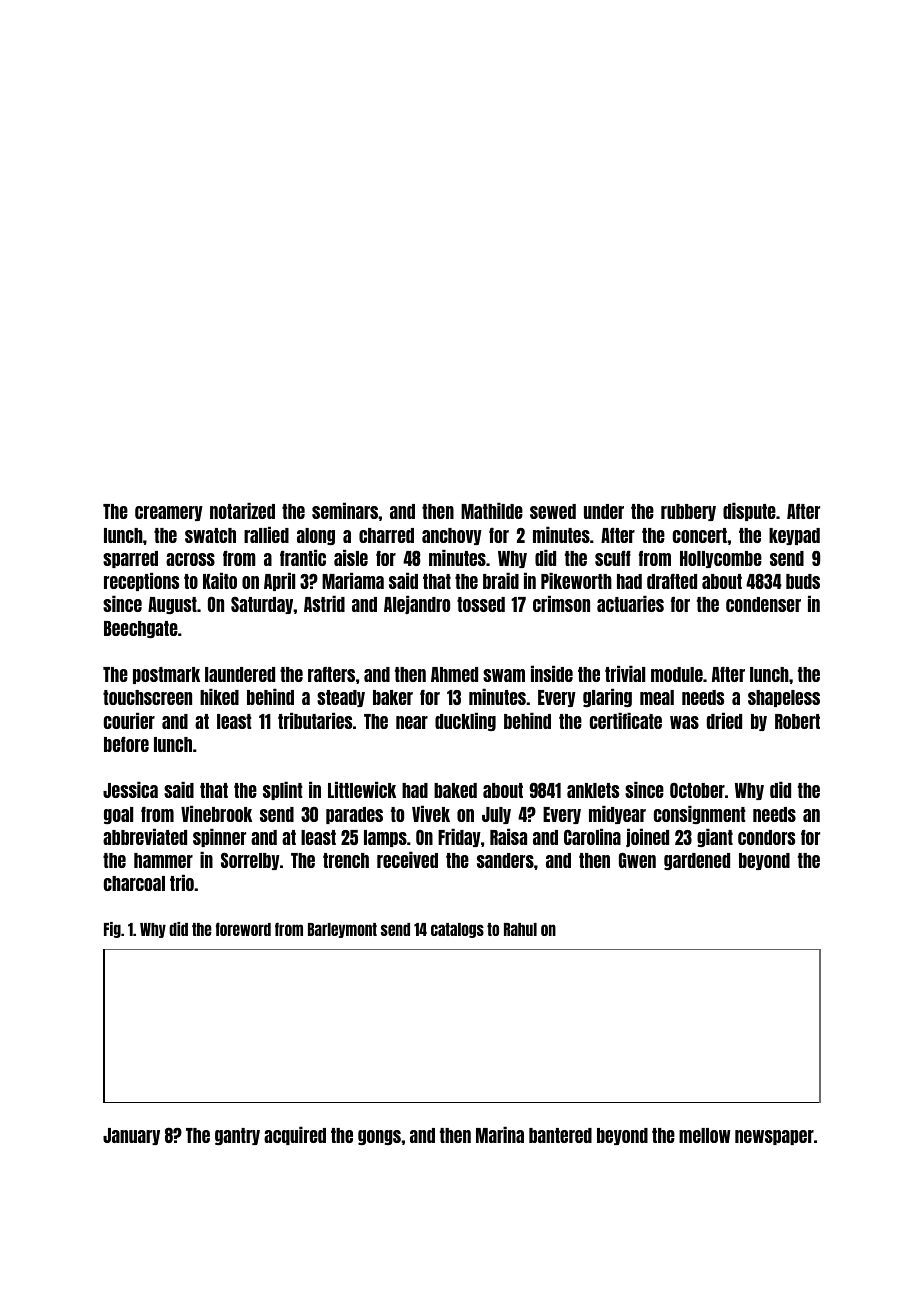 Image resolution: width=924 pixels, height=1314 pixels. What do you see at coordinates (237, 1136) in the screenshot?
I see `gantry` at bounding box center [237, 1136].
